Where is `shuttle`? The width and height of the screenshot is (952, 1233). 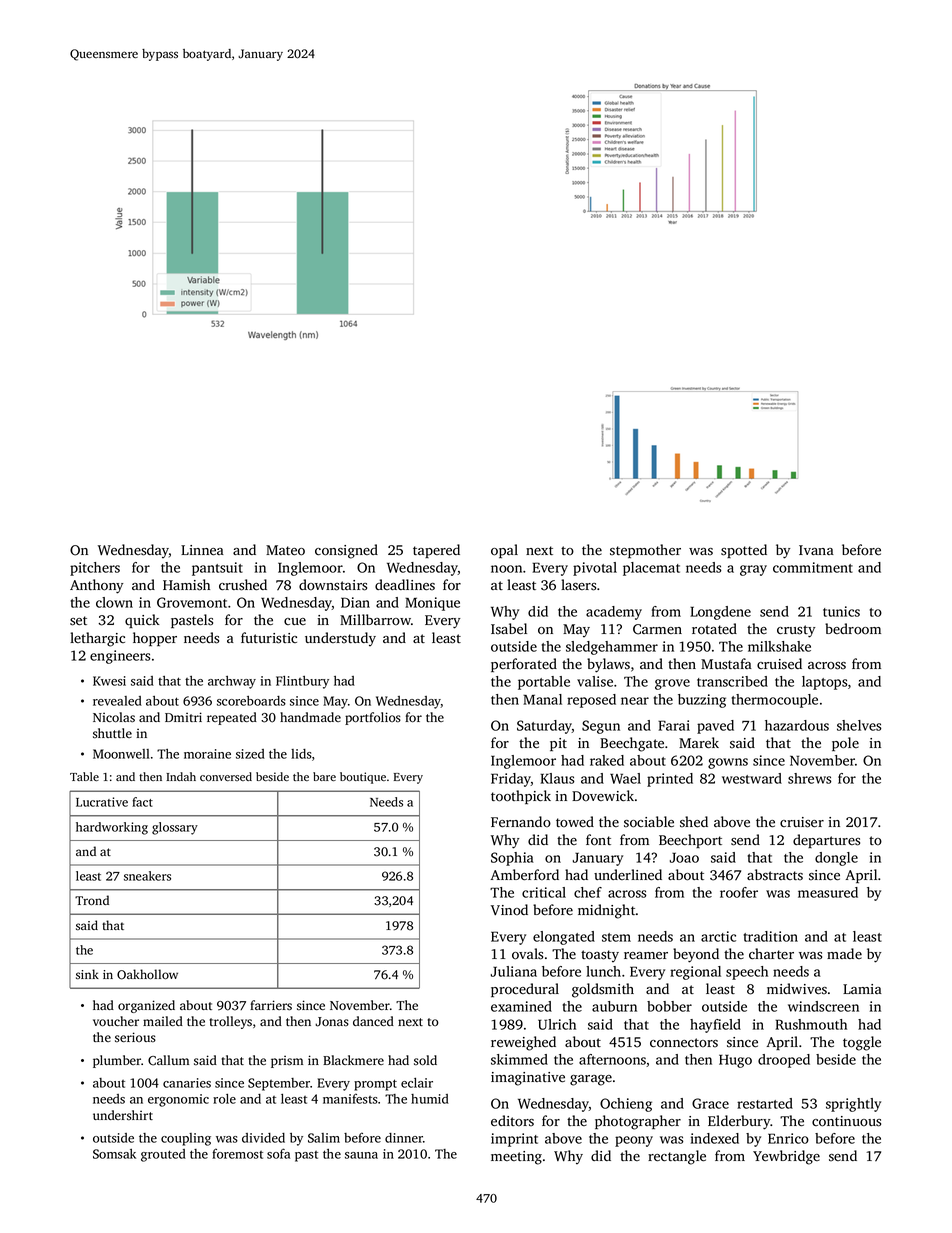
shuttle is located at coordinates (112, 733).
